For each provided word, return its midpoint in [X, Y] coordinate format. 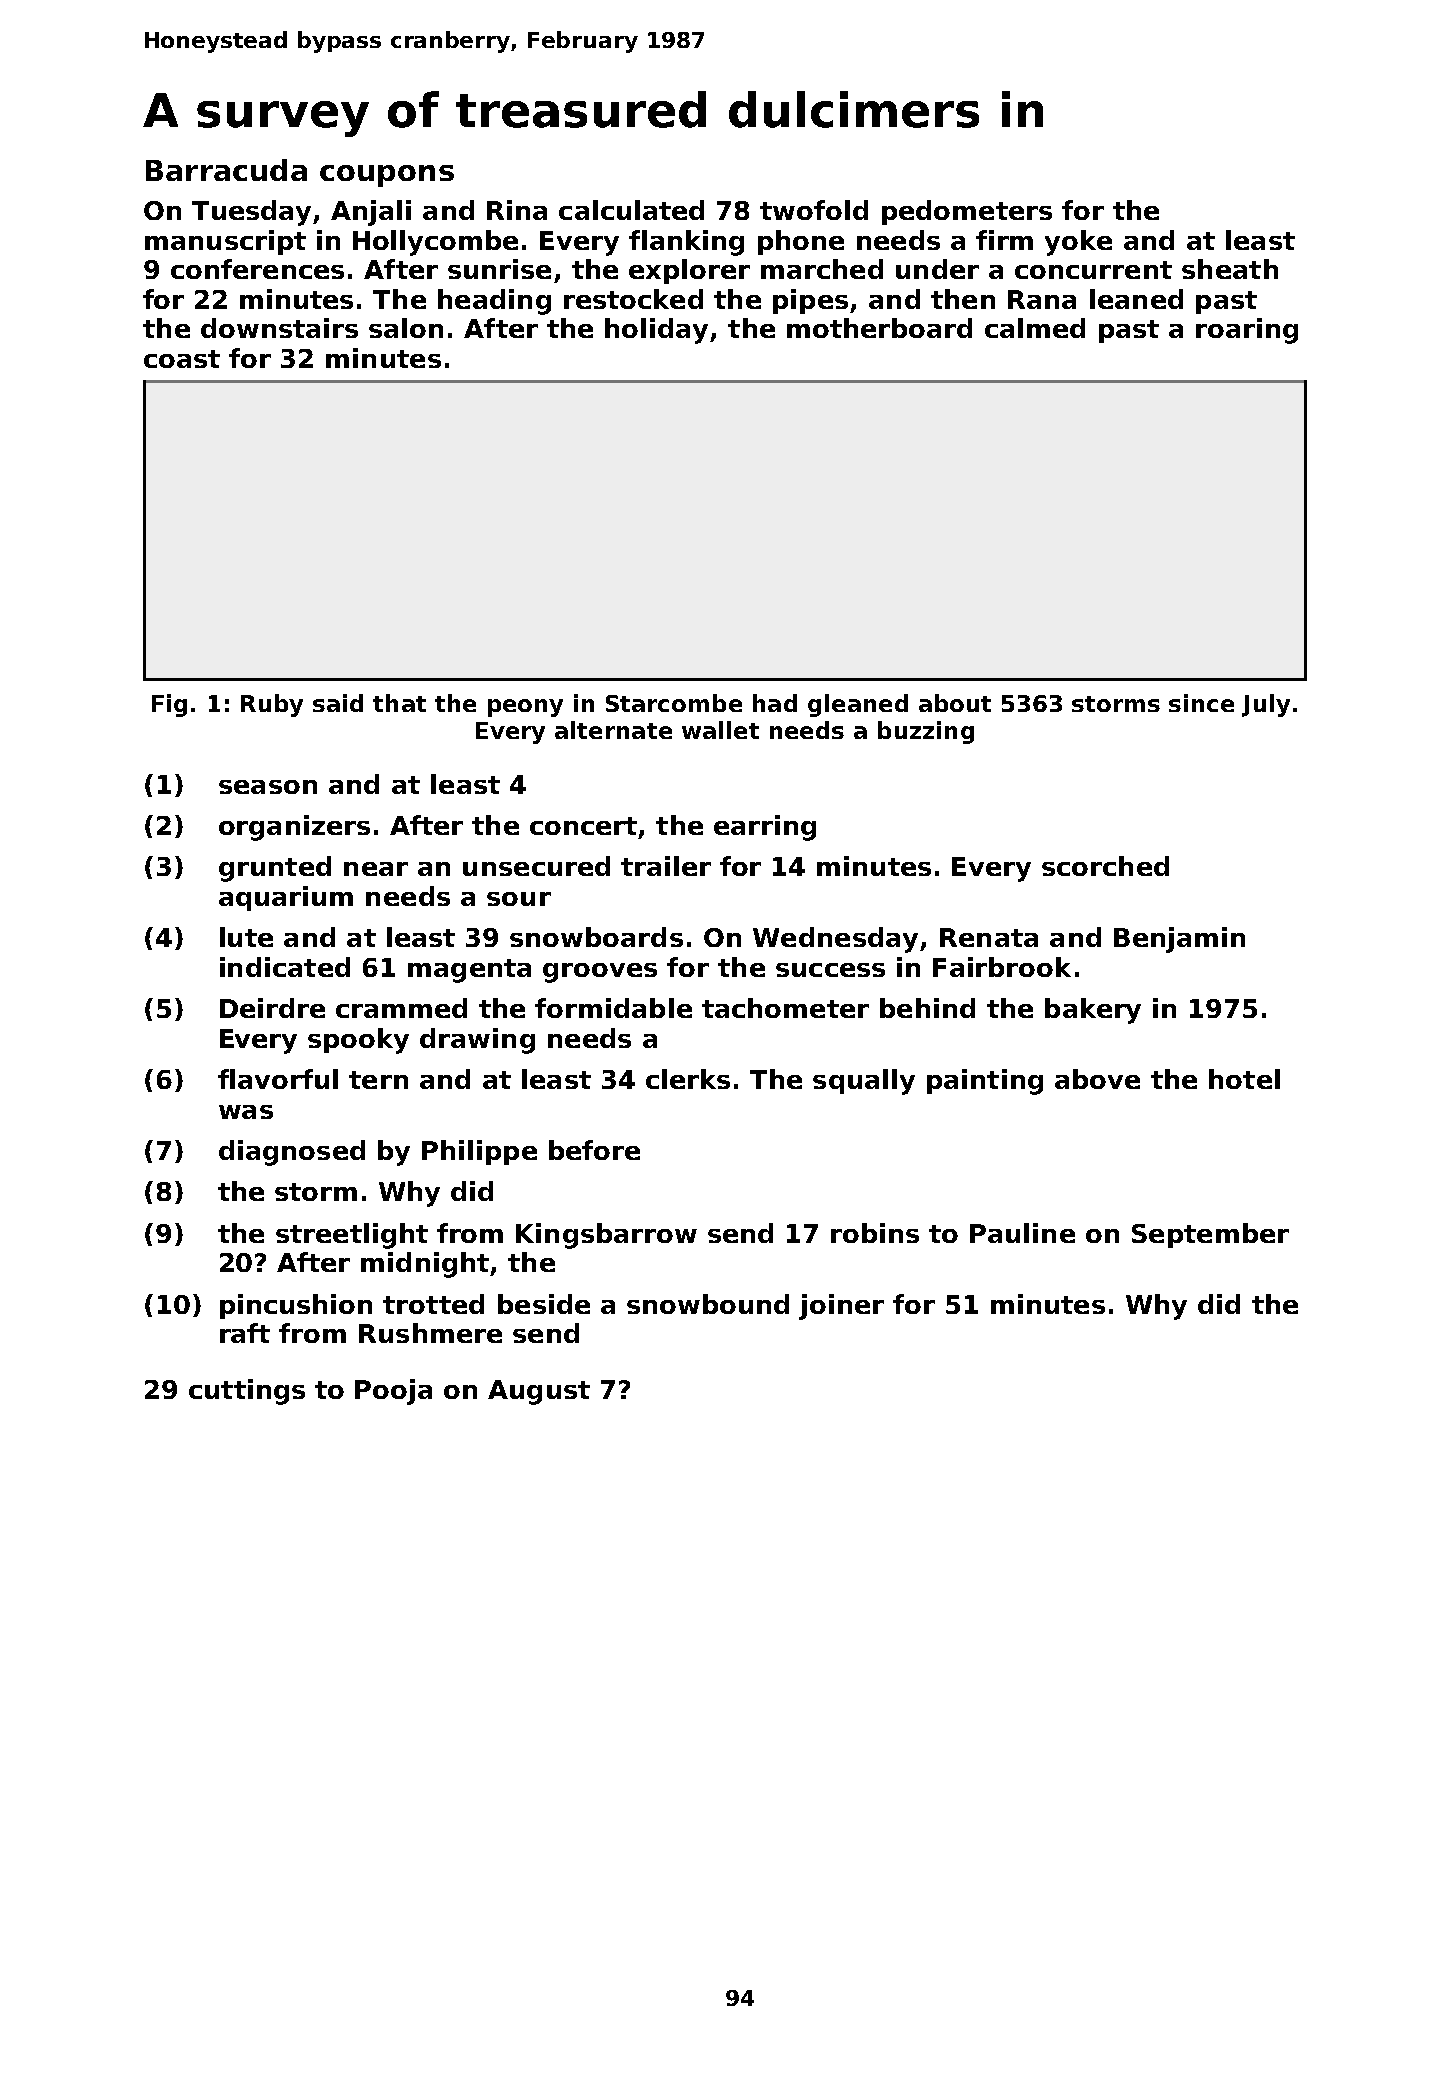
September [1210, 1235]
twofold [814, 210]
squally [864, 1082]
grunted [275, 869]
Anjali [371, 213]
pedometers [967, 212]
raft [245, 1333]
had [775, 703]
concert [583, 826]
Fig [169, 705]
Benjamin [1179, 940]
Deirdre [272, 1008]
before [594, 1150]
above [1097, 1079]
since [1201, 703]
